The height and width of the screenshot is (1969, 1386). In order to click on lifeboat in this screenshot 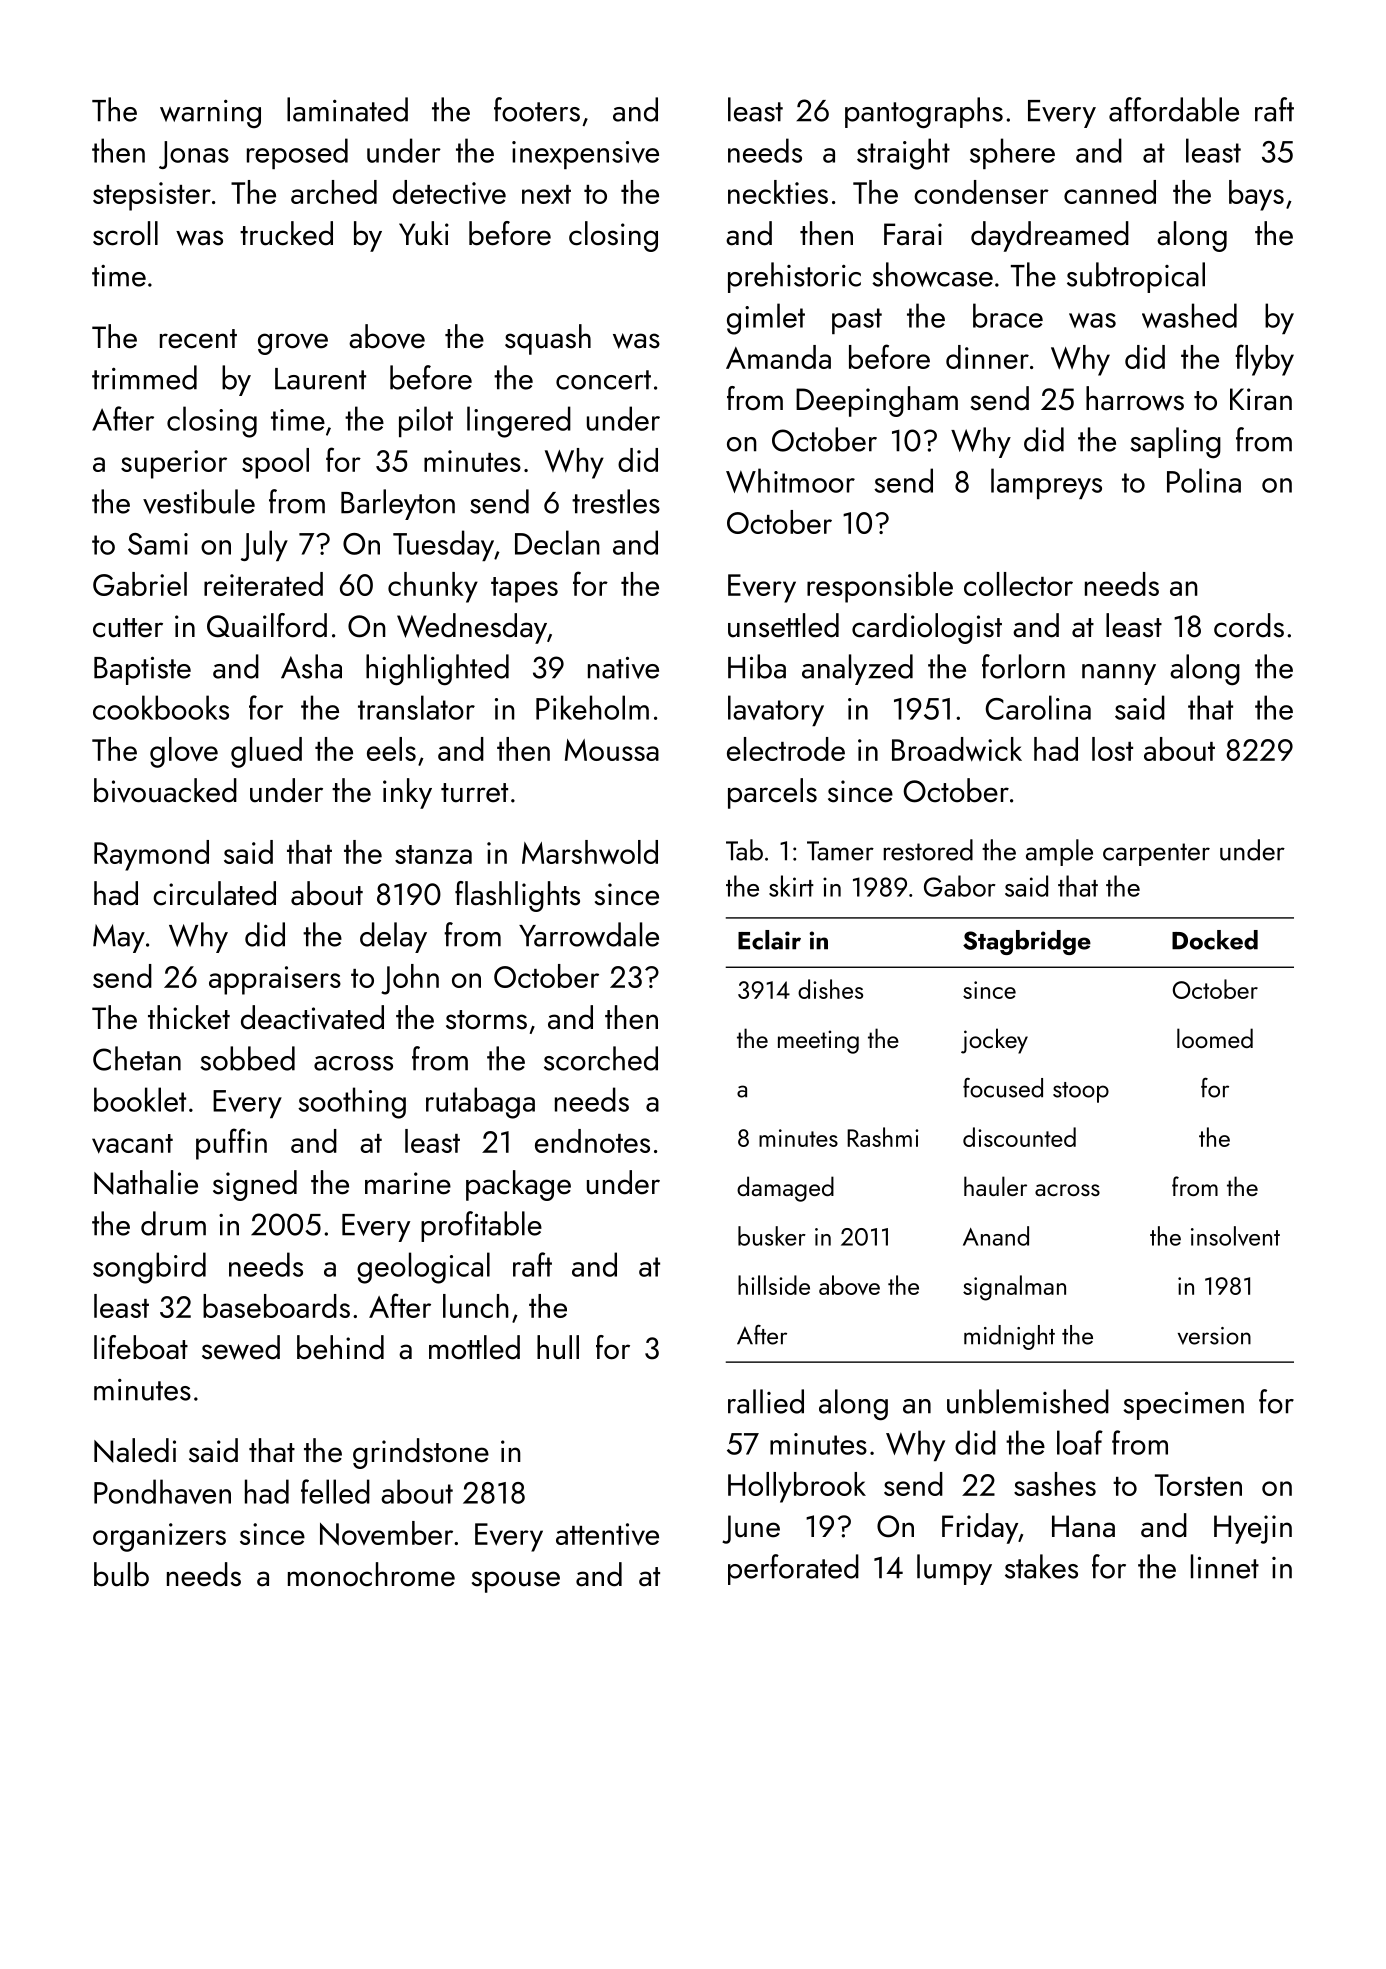, I will do `click(141, 1347)`.
